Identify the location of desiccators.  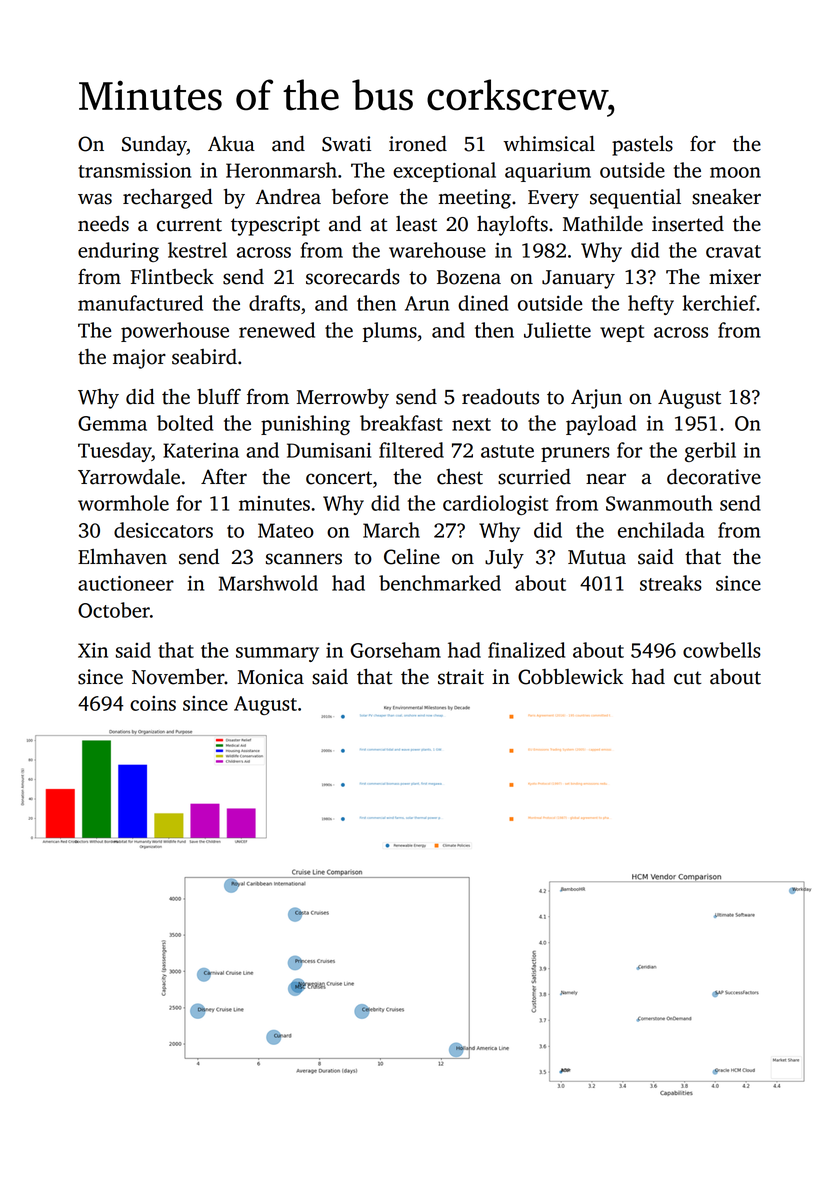
(163, 530).
